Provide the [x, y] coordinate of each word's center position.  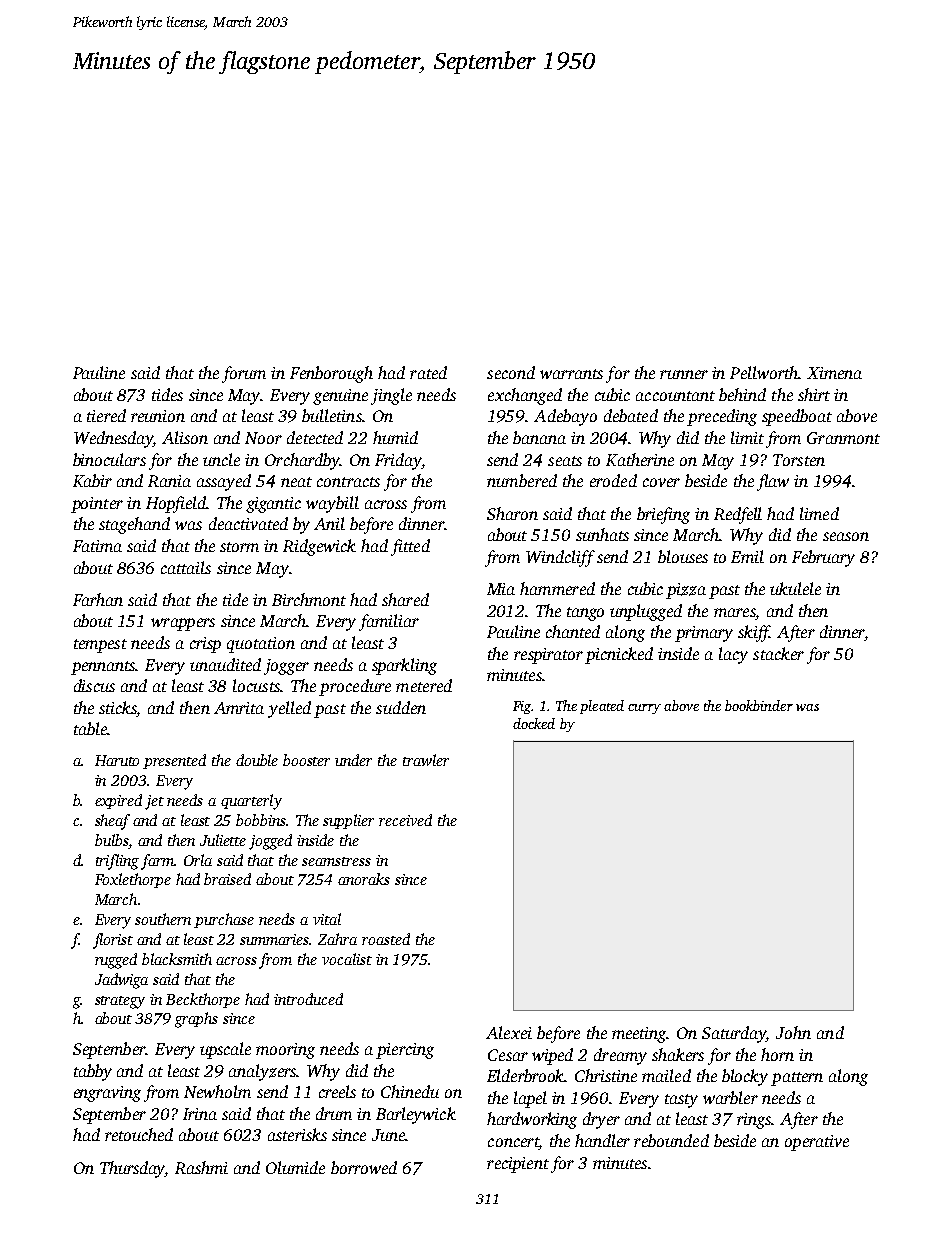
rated [428, 372]
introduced [308, 999]
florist [113, 941]
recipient [518, 1165]
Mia [501, 589]
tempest [100, 646]
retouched [139, 1134]
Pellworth [764, 372]
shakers [678, 1054]
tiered [106, 415]
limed [819, 513]
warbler [730, 1097]
